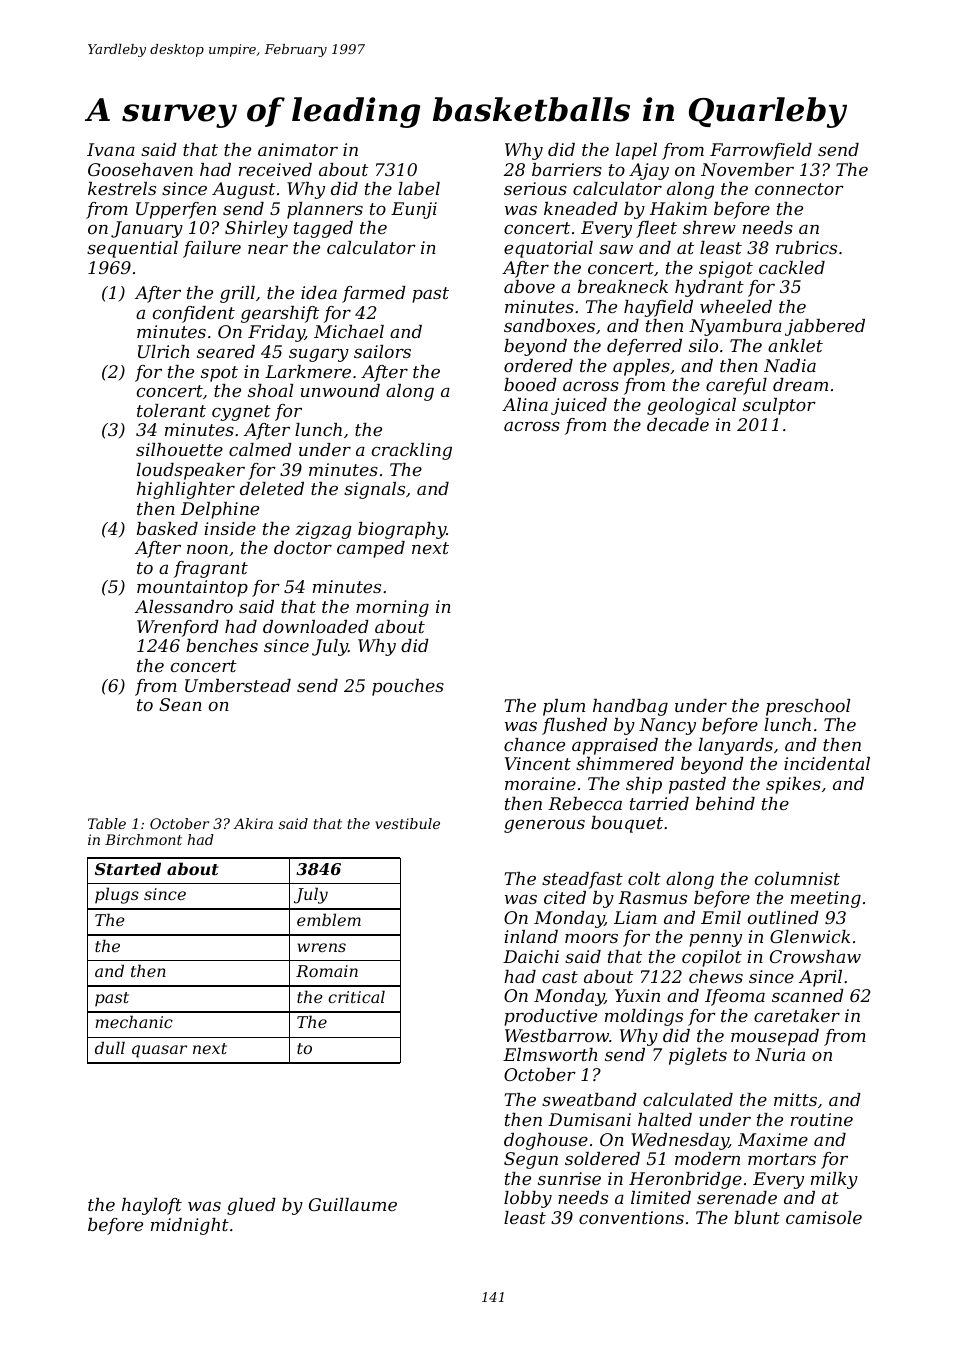  Describe the element at coordinates (253, 823) in the page. I see `Akira` at that location.
